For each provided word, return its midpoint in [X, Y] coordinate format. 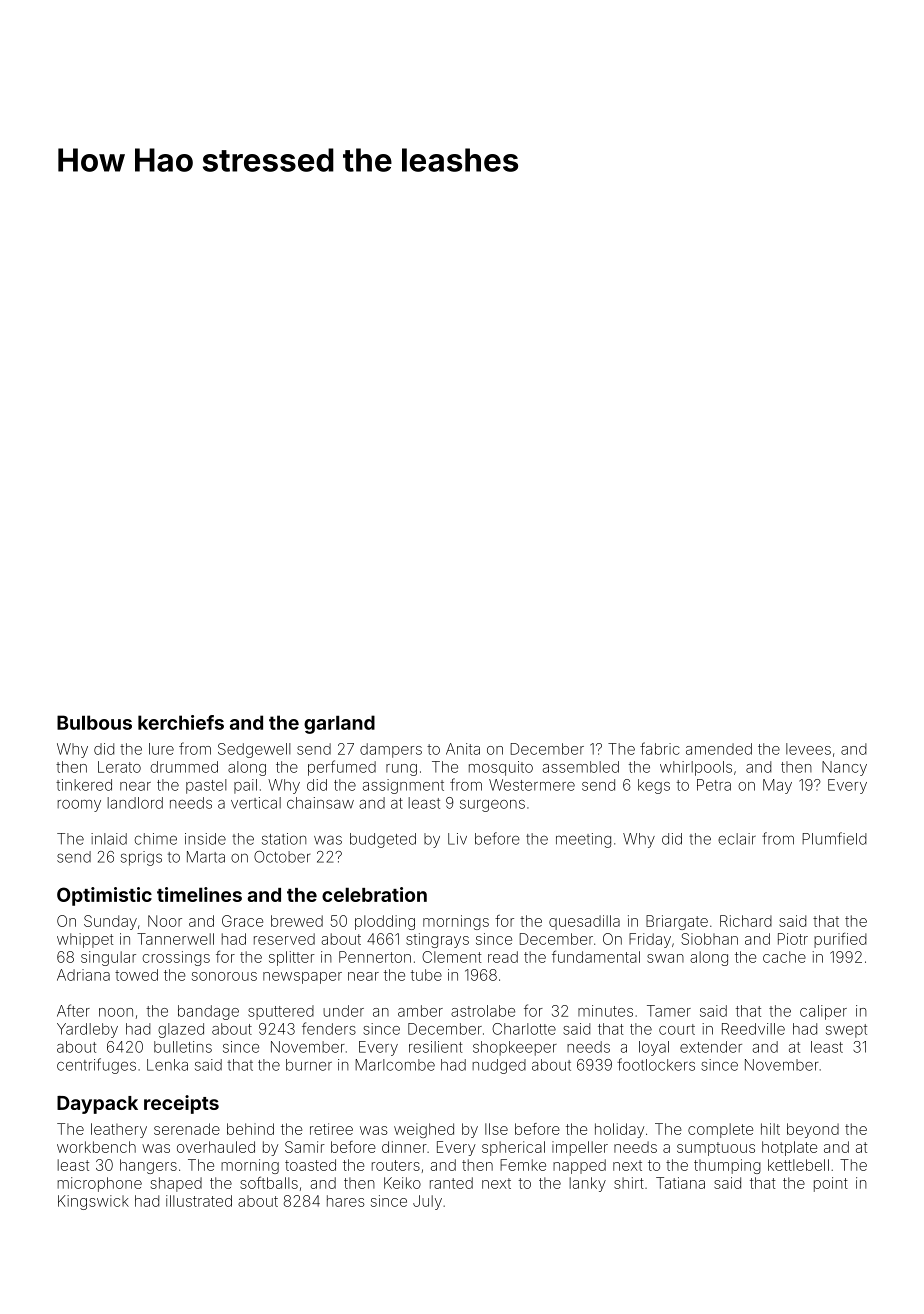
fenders [329, 1028]
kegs [654, 786]
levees [808, 749]
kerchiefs [181, 722]
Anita [463, 749]
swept [846, 1031]
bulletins [183, 1047]
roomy [79, 806]
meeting [583, 840]
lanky [587, 1184]
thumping [727, 1166]
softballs [269, 1182]
